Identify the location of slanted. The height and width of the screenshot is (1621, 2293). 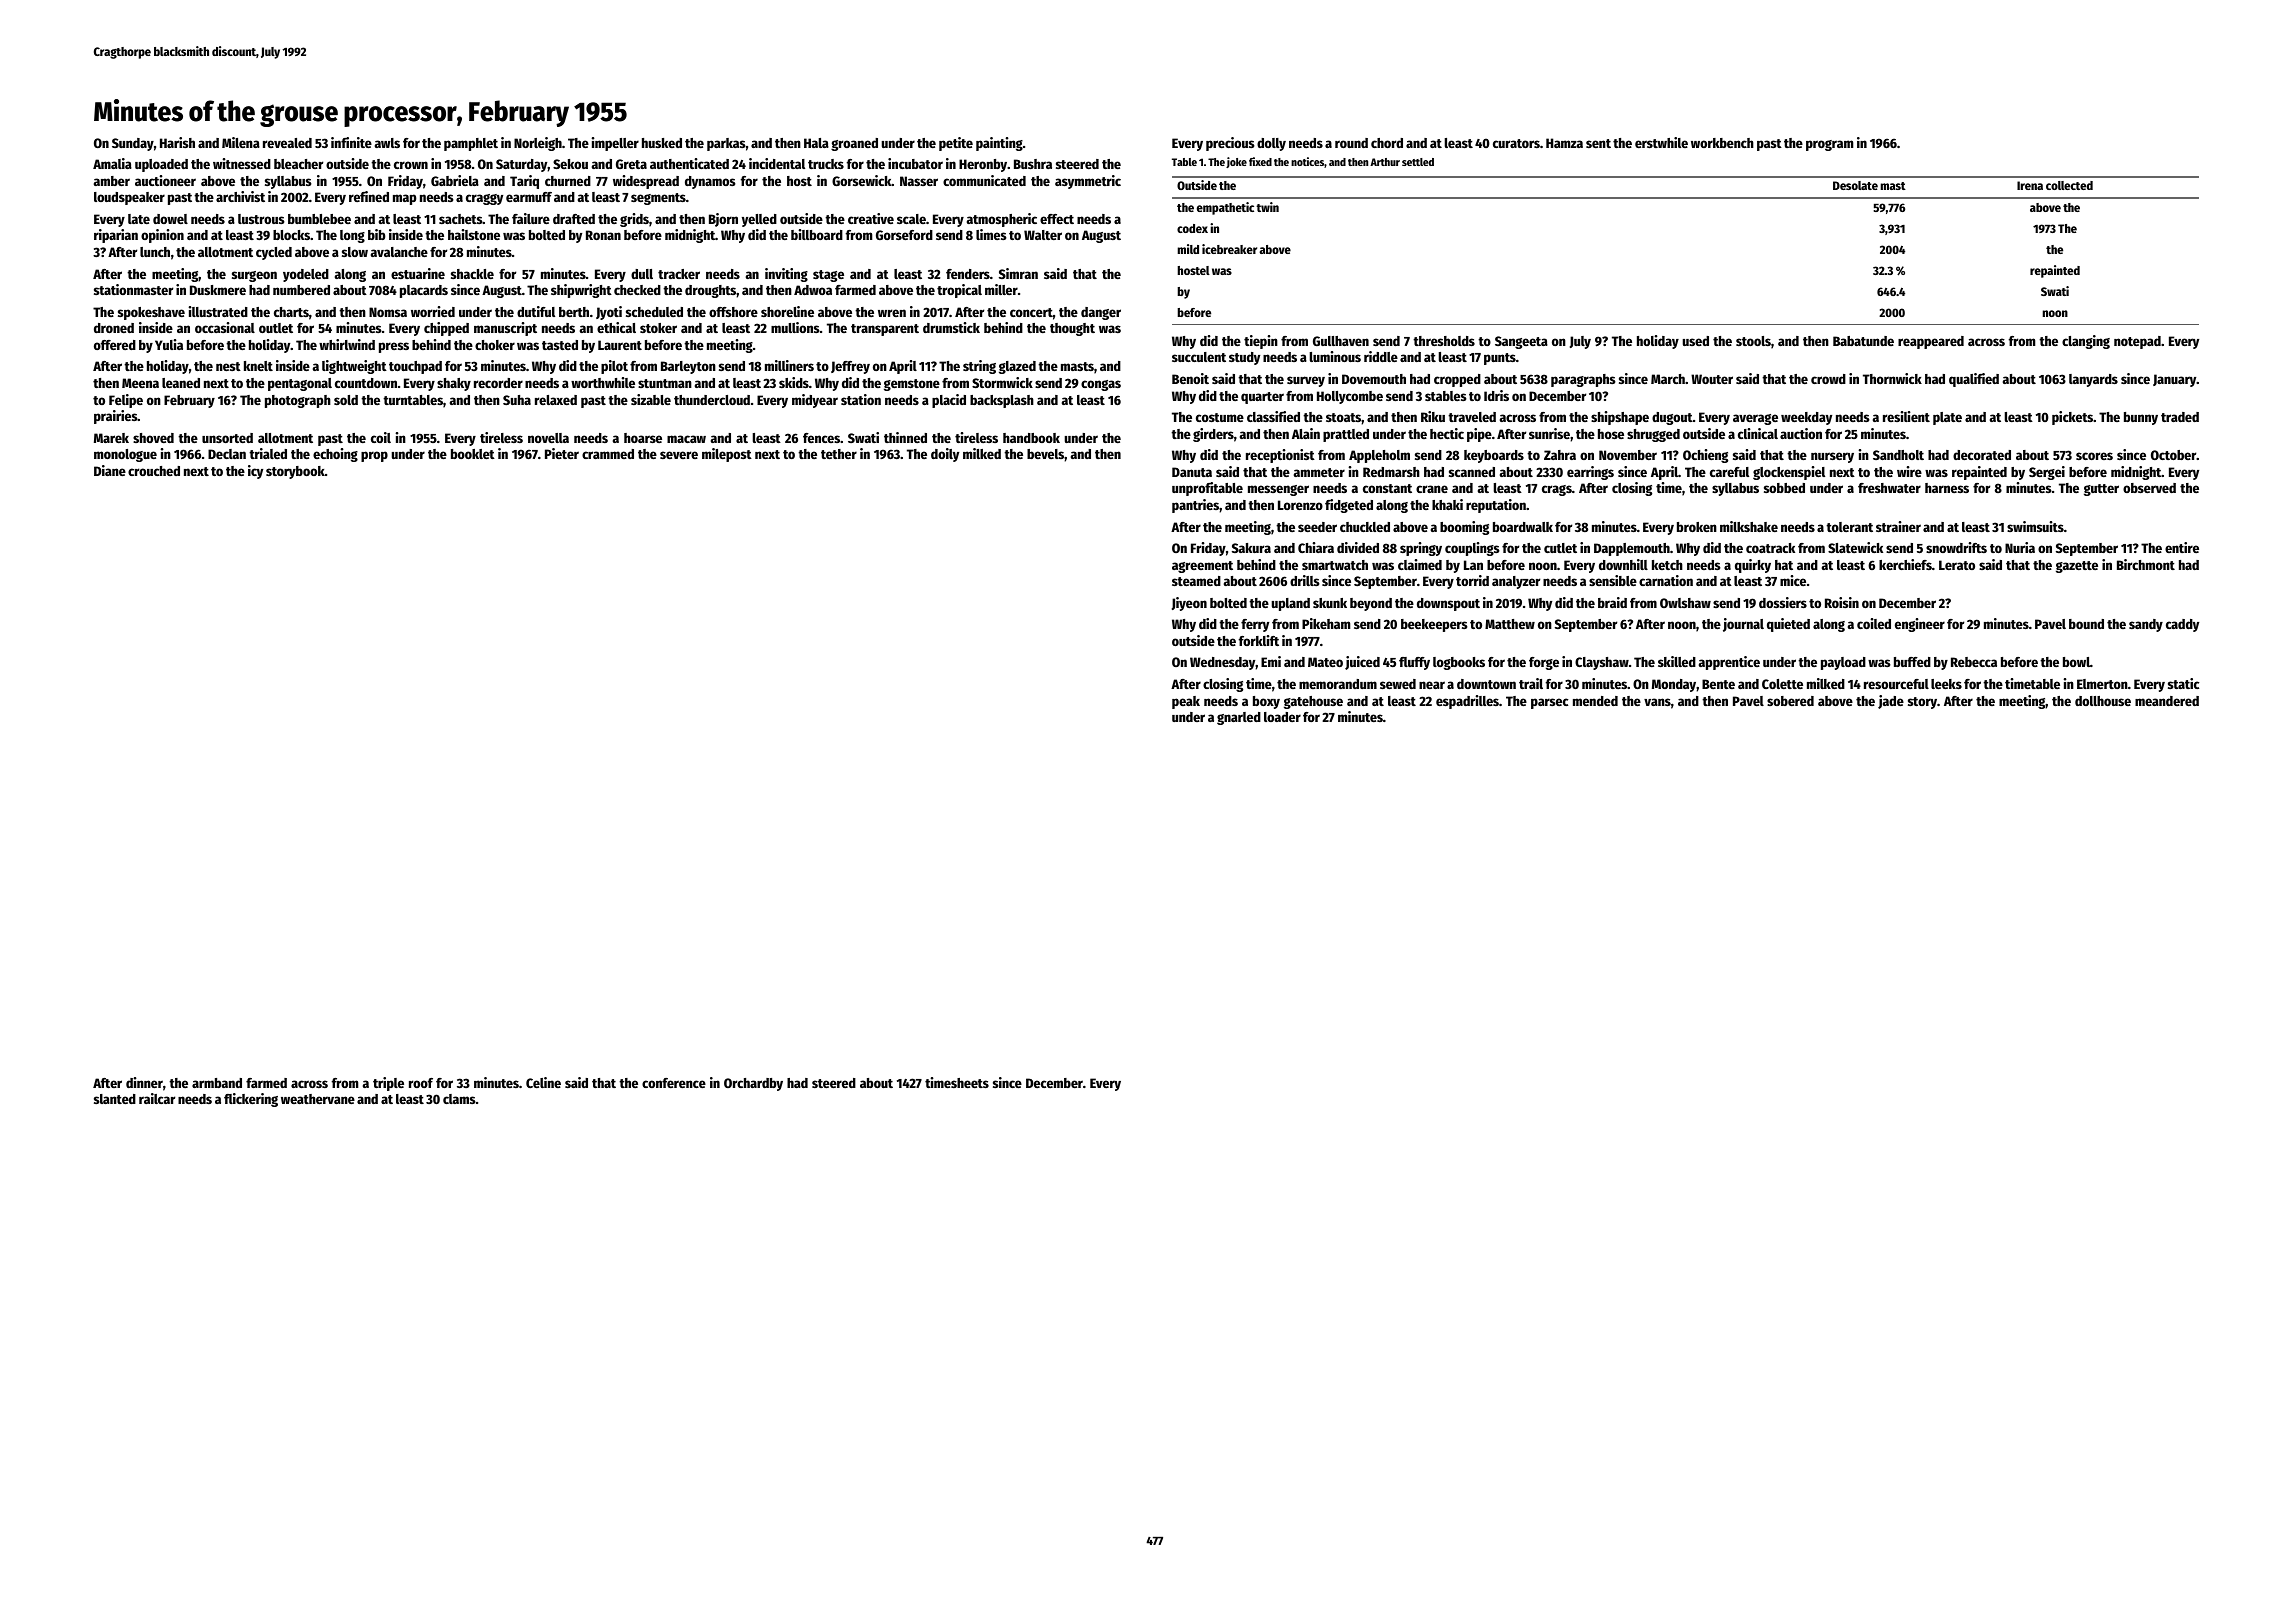
(115, 1099).
